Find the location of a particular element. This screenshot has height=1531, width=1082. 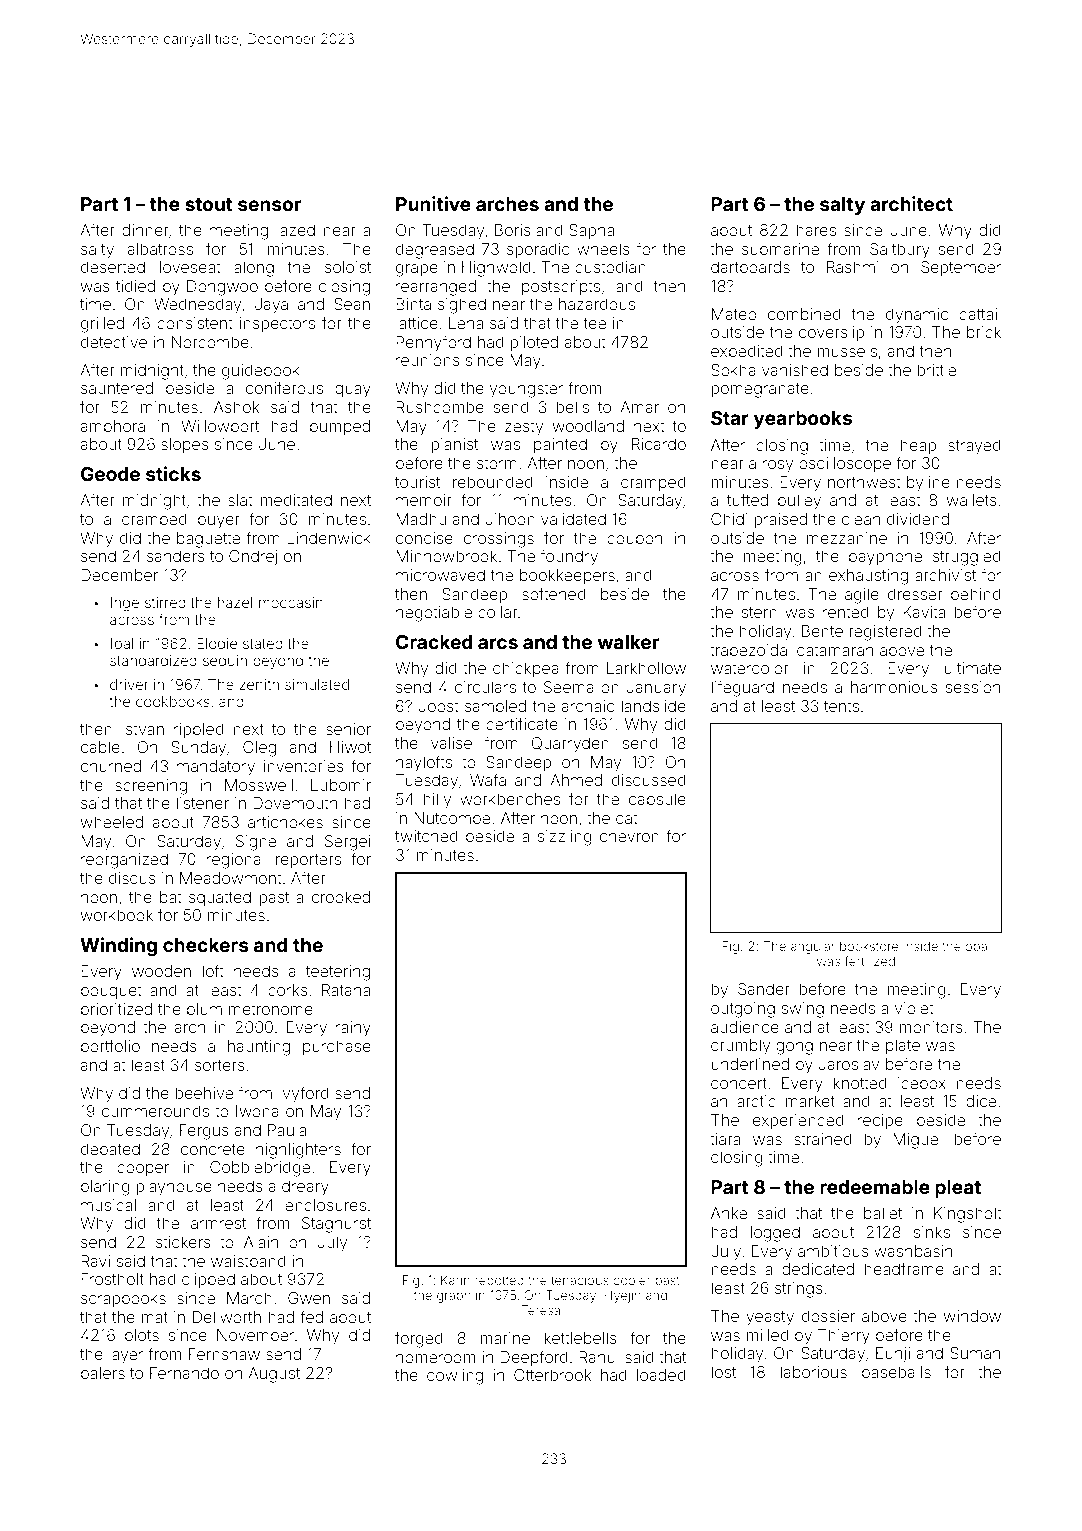

hares is located at coordinates (816, 230).
